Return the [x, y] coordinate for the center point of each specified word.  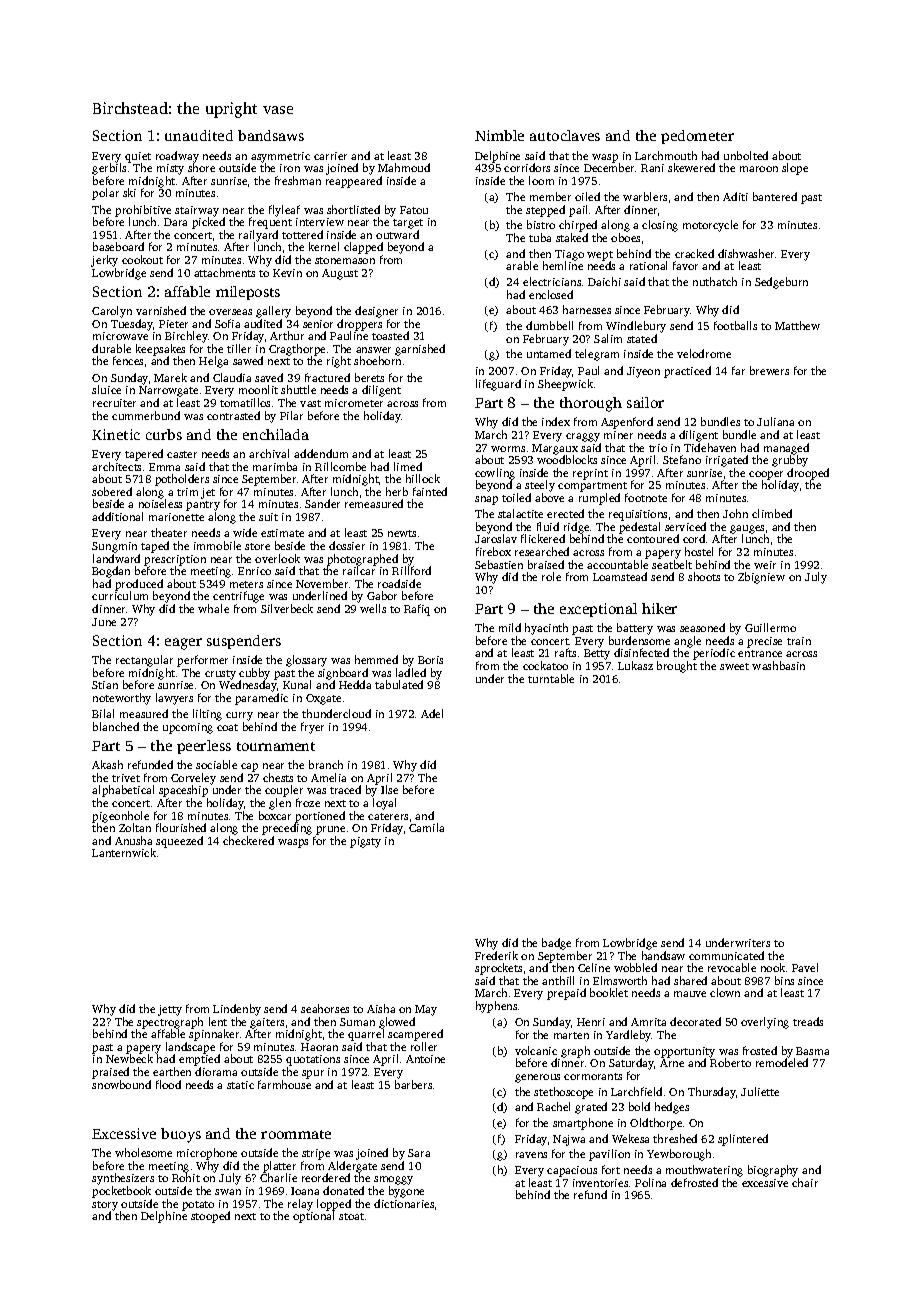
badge [556, 944]
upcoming [188, 728]
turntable [551, 678]
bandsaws [271, 135]
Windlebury [636, 327]
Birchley [186, 337]
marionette [176, 517]
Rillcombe [340, 466]
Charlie [278, 1178]
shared [690, 980]
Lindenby [237, 1010]
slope [795, 169]
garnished [420, 350]
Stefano [682, 459]
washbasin [778, 665]
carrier [330, 156]
